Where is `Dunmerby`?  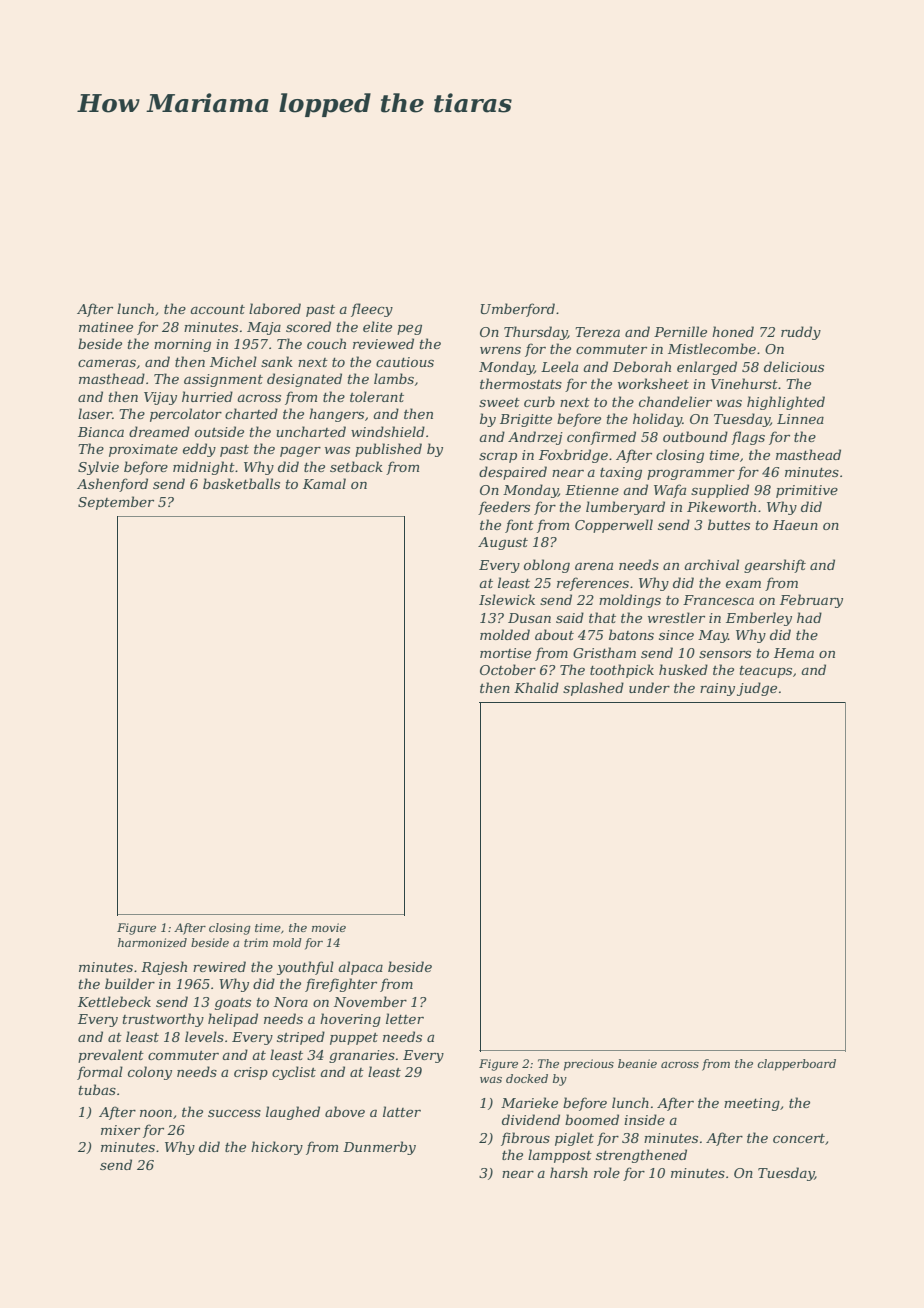
Dunmerby is located at coordinates (379, 1148).
